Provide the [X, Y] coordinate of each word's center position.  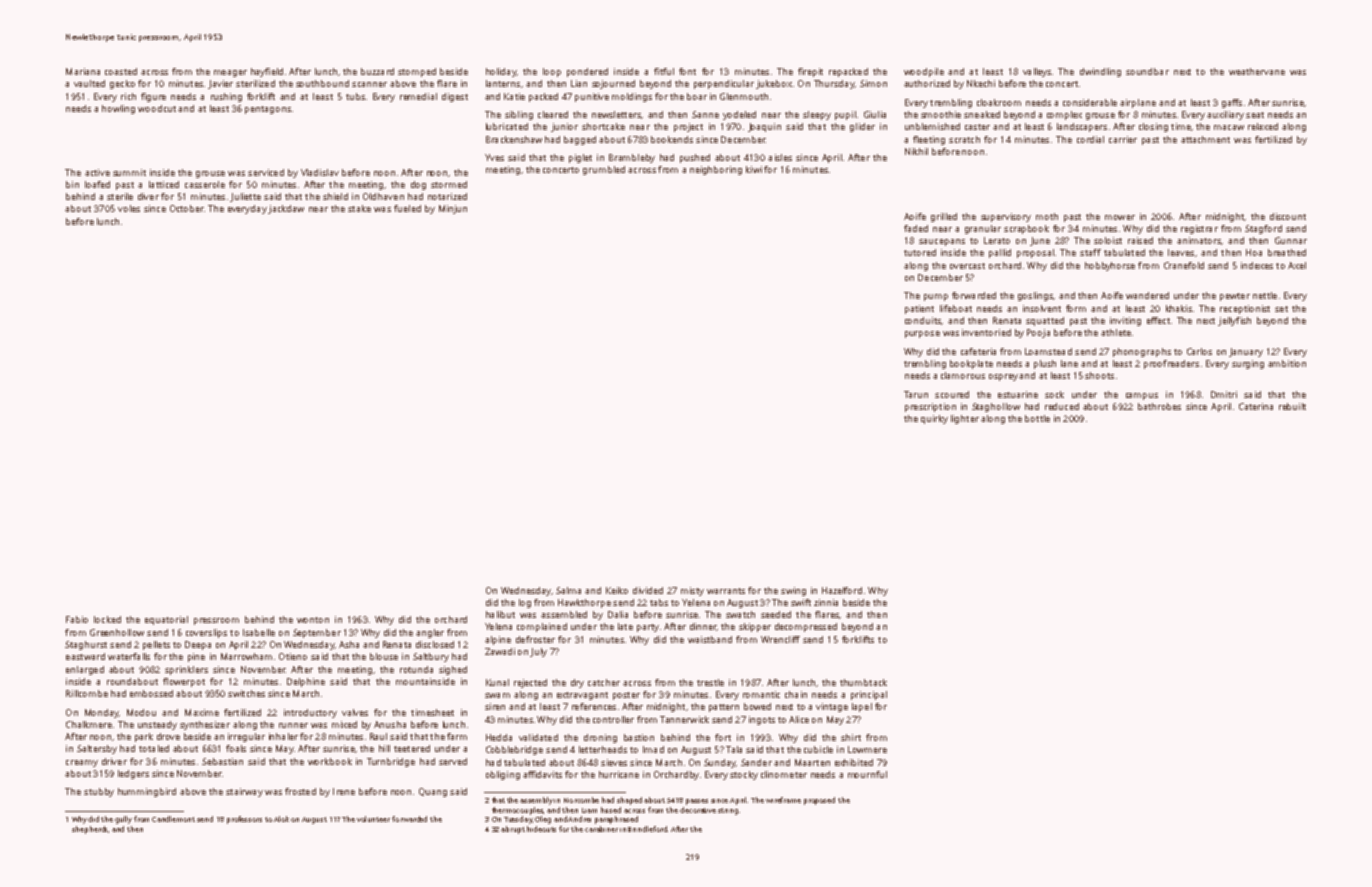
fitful [664, 71]
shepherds [90, 830]
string [728, 811]
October [187, 208]
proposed [819, 801]
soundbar [1147, 71]
